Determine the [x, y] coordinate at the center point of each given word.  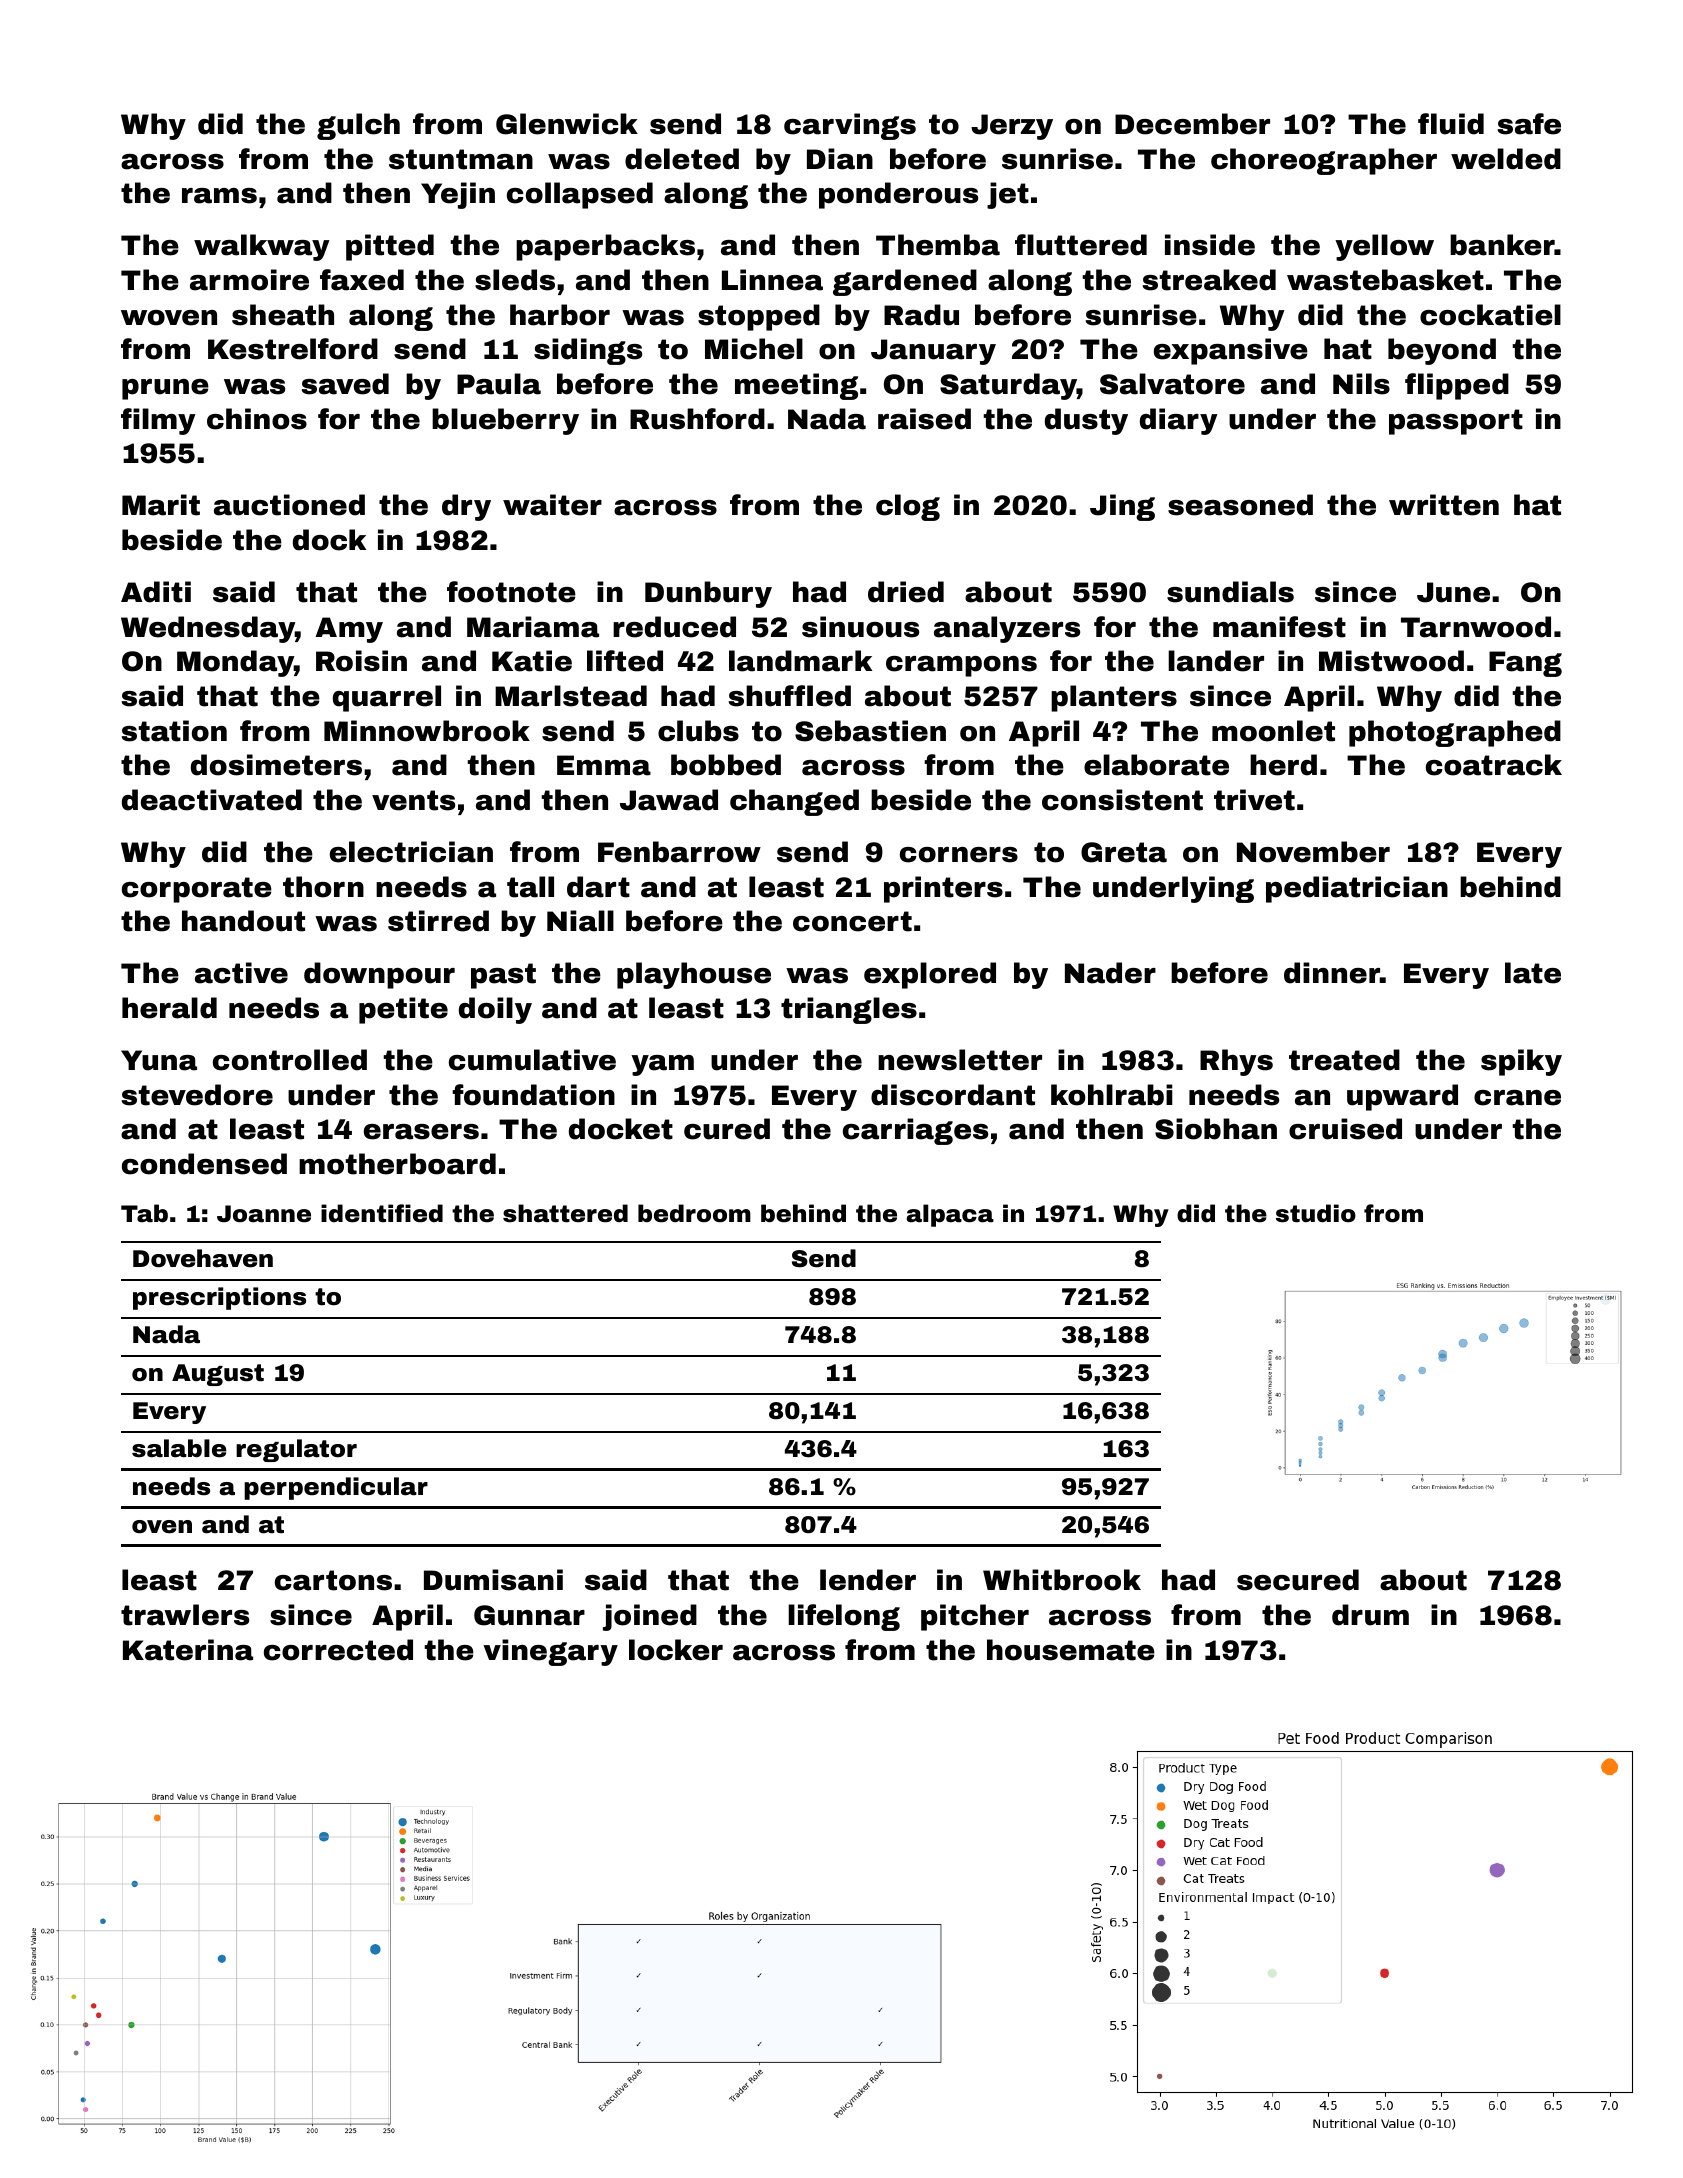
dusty [1086, 421]
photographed [1455, 733]
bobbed [726, 765]
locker [676, 1650]
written [1444, 505]
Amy [349, 630]
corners [959, 855]
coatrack [1494, 765]
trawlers [185, 1615]
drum [1370, 1615]
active [241, 973]
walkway [262, 247]
